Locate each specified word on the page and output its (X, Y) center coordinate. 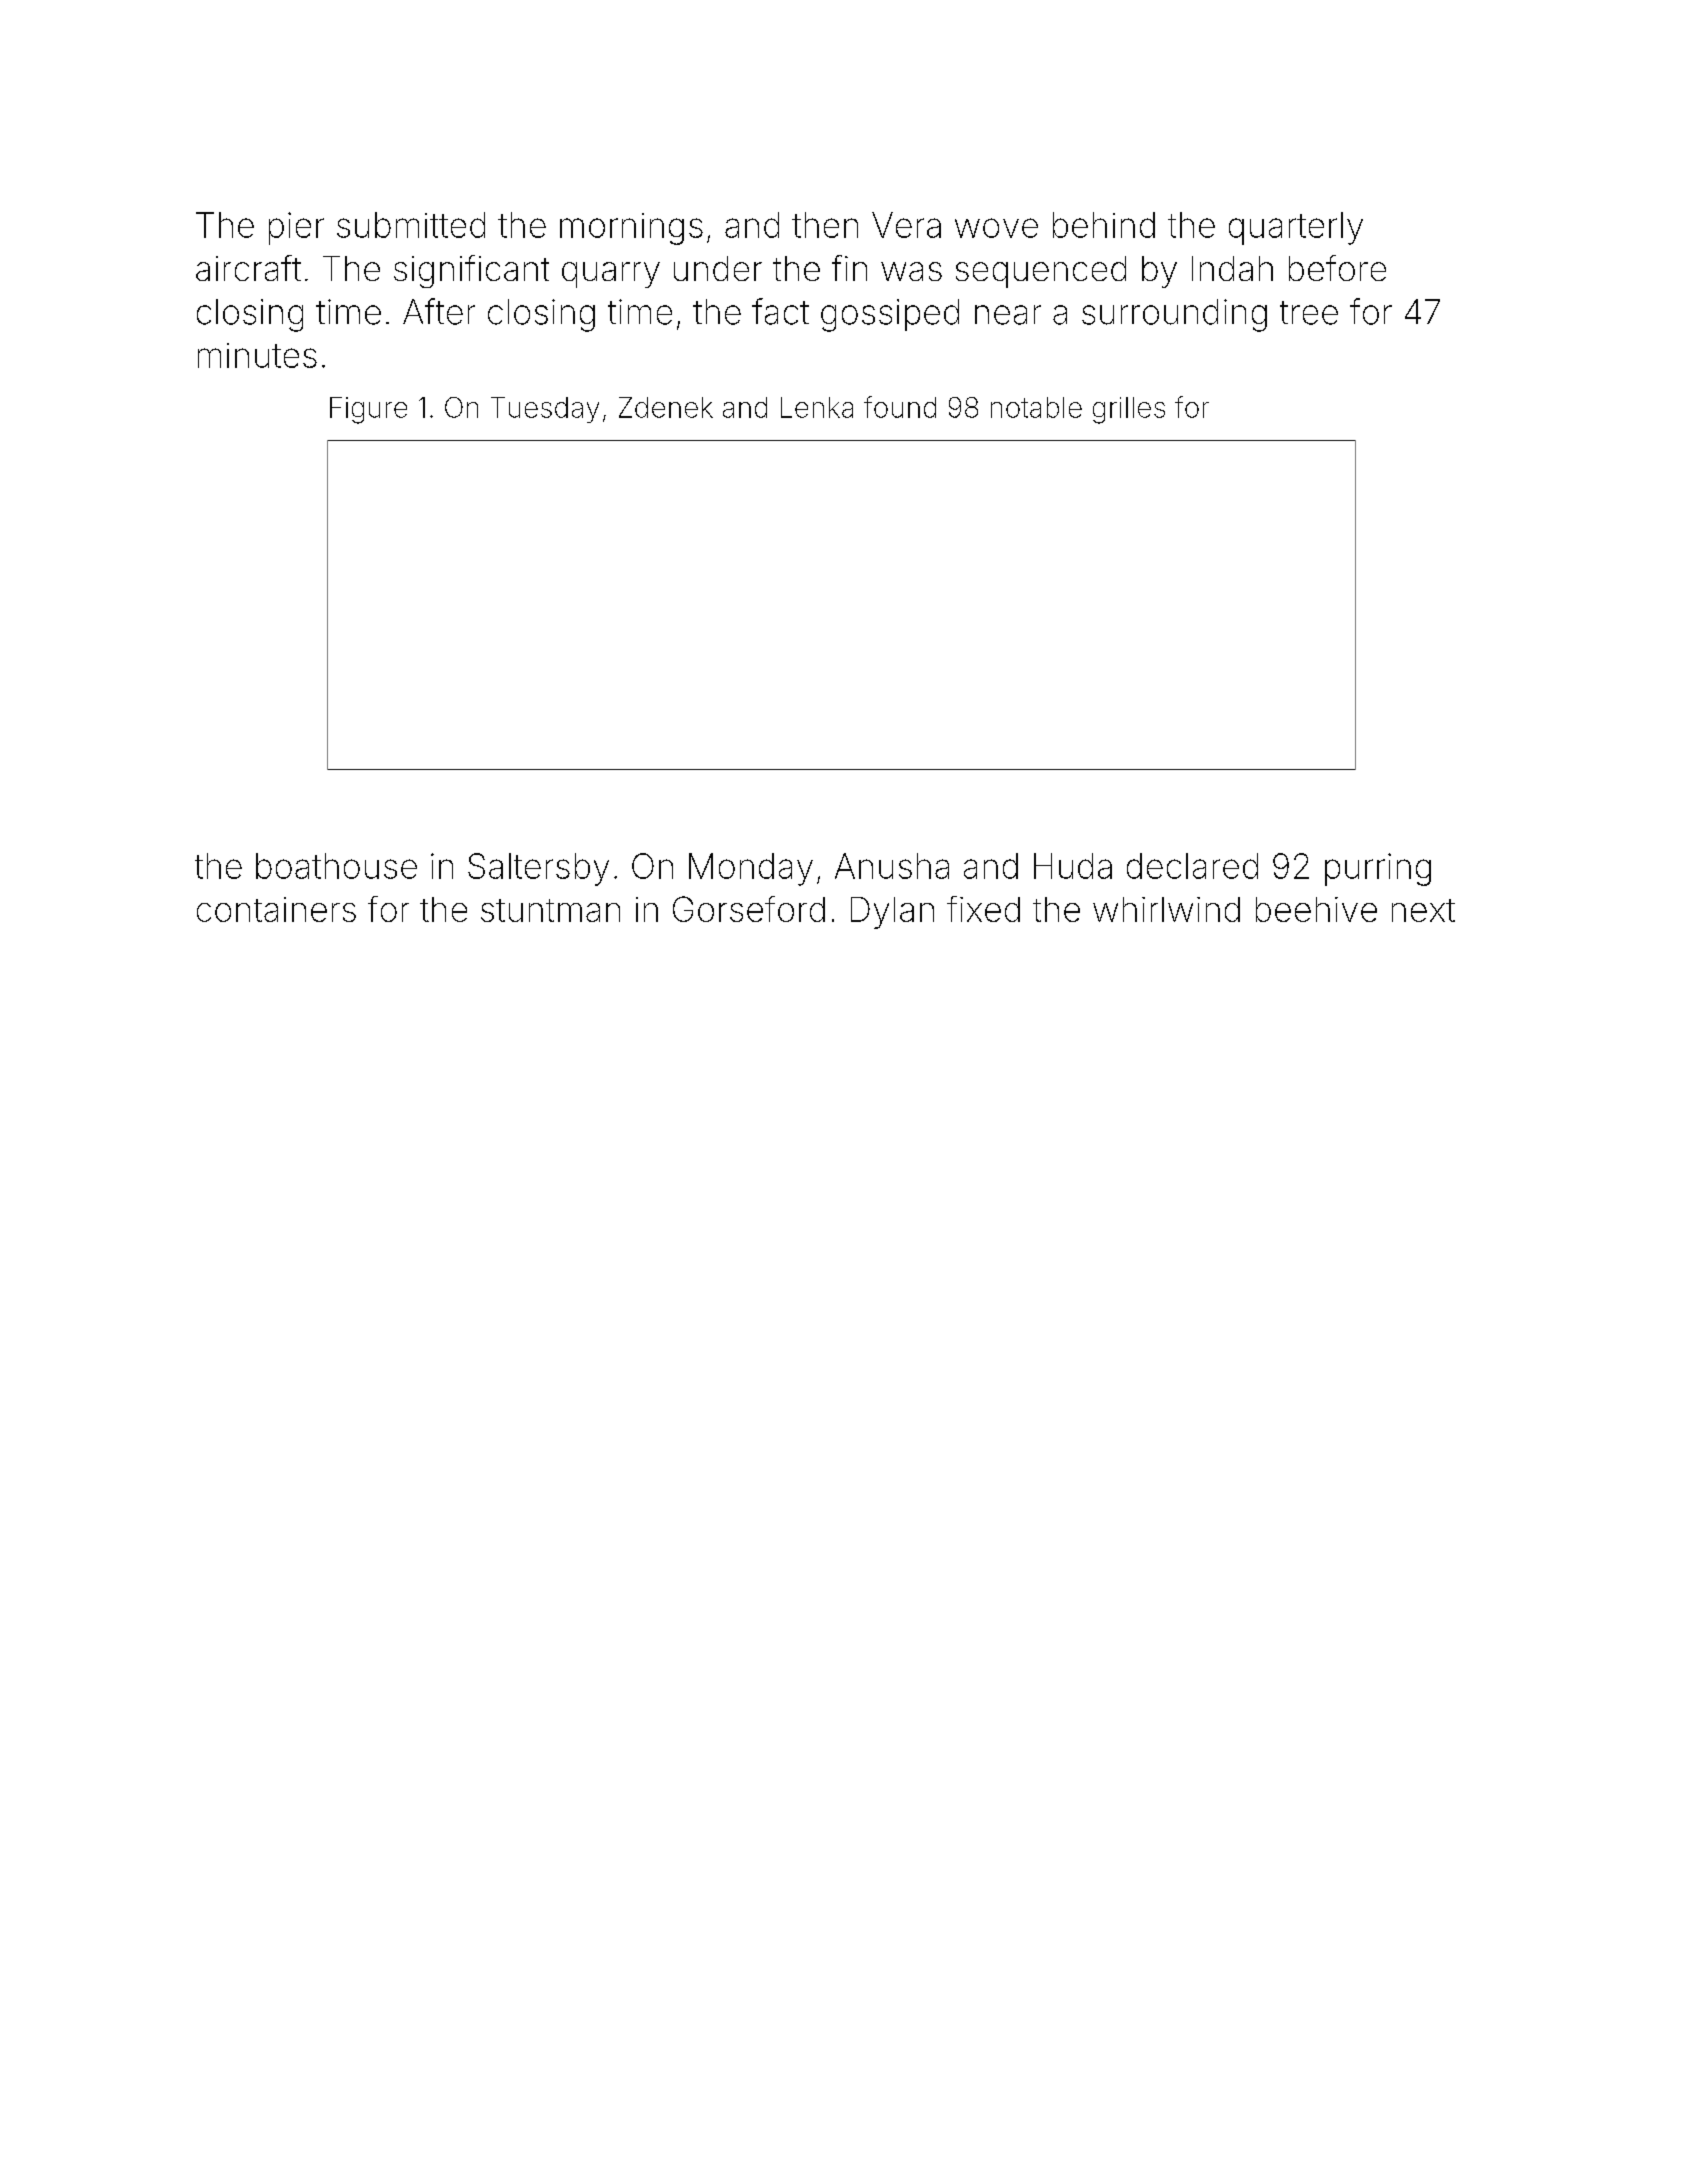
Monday (751, 869)
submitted (411, 225)
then (825, 225)
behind (1104, 225)
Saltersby (538, 869)
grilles (1129, 410)
